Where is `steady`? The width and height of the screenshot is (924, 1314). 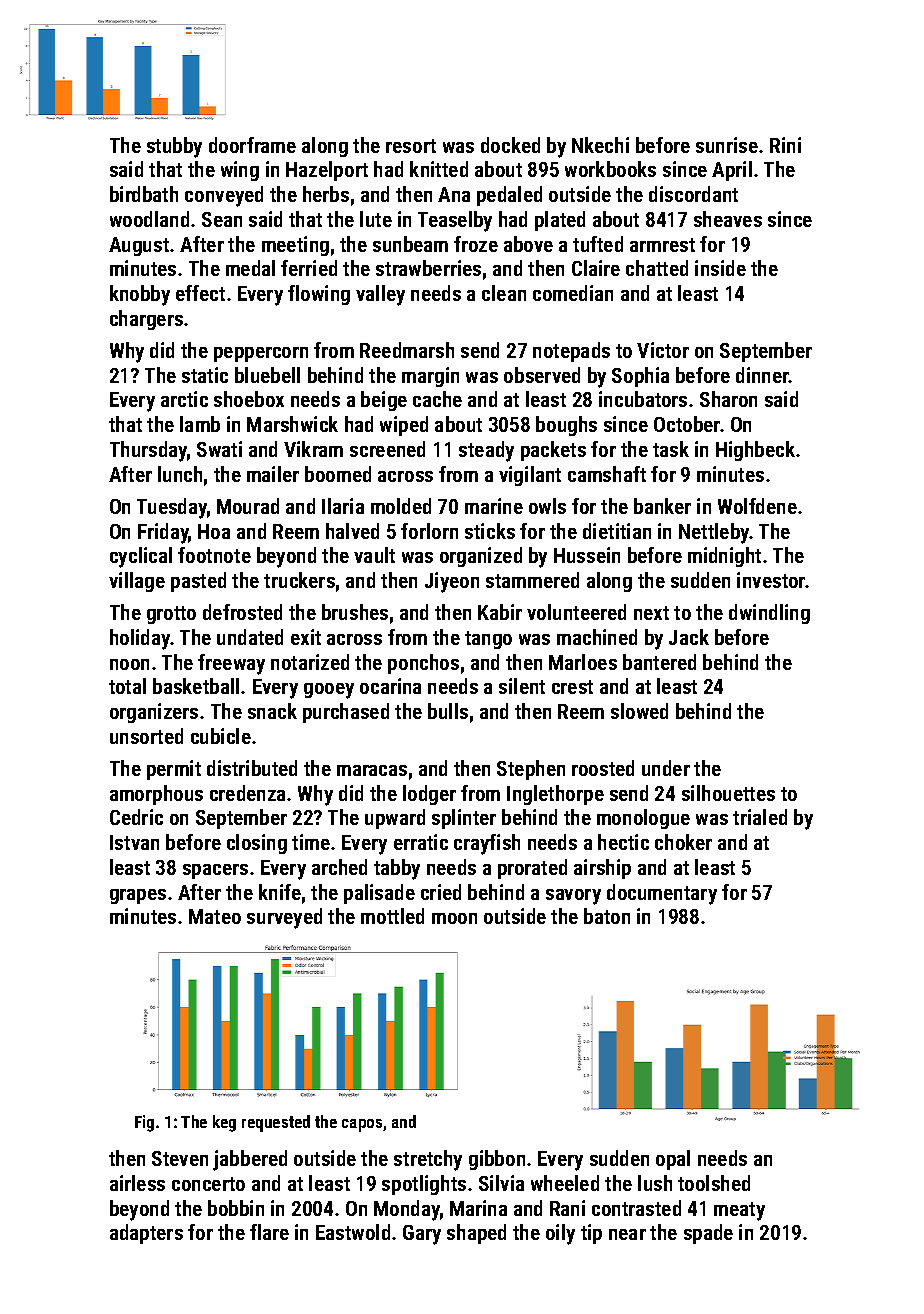 steady is located at coordinates (486, 451).
